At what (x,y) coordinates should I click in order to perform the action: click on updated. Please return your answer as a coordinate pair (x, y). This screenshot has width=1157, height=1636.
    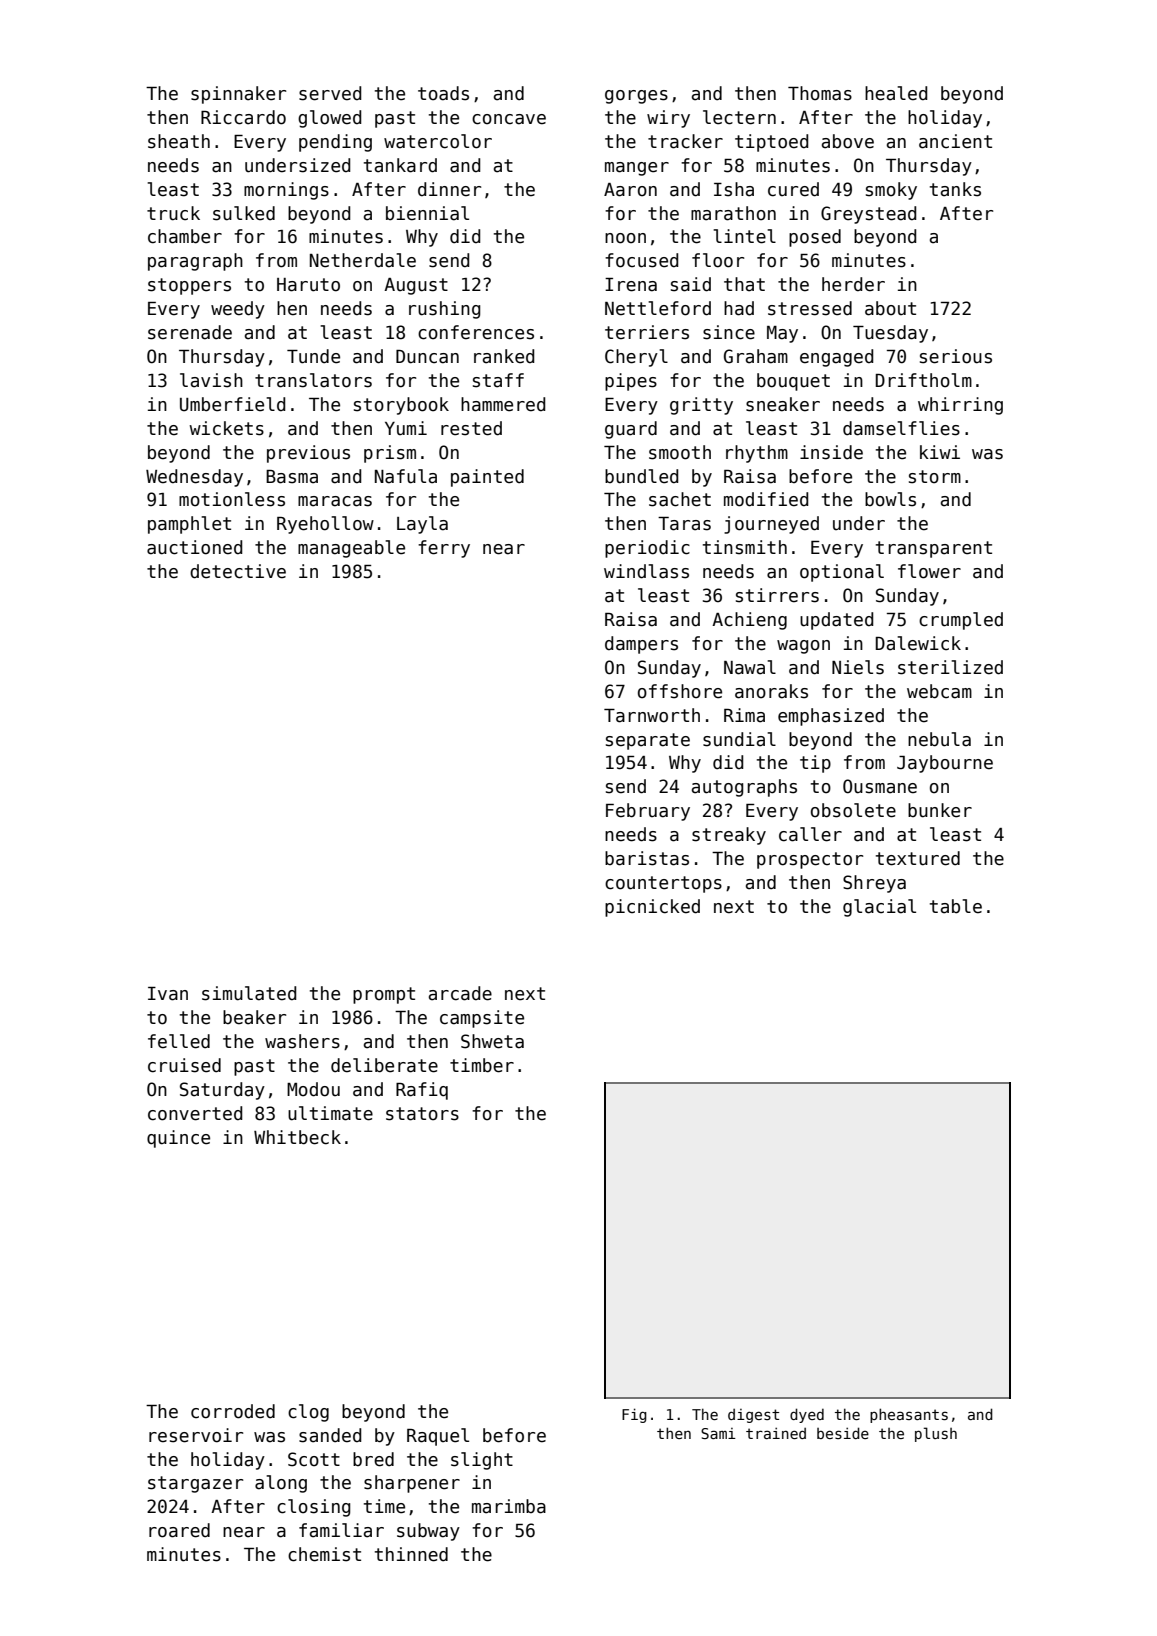
    Looking at the image, I should click on (836, 621).
